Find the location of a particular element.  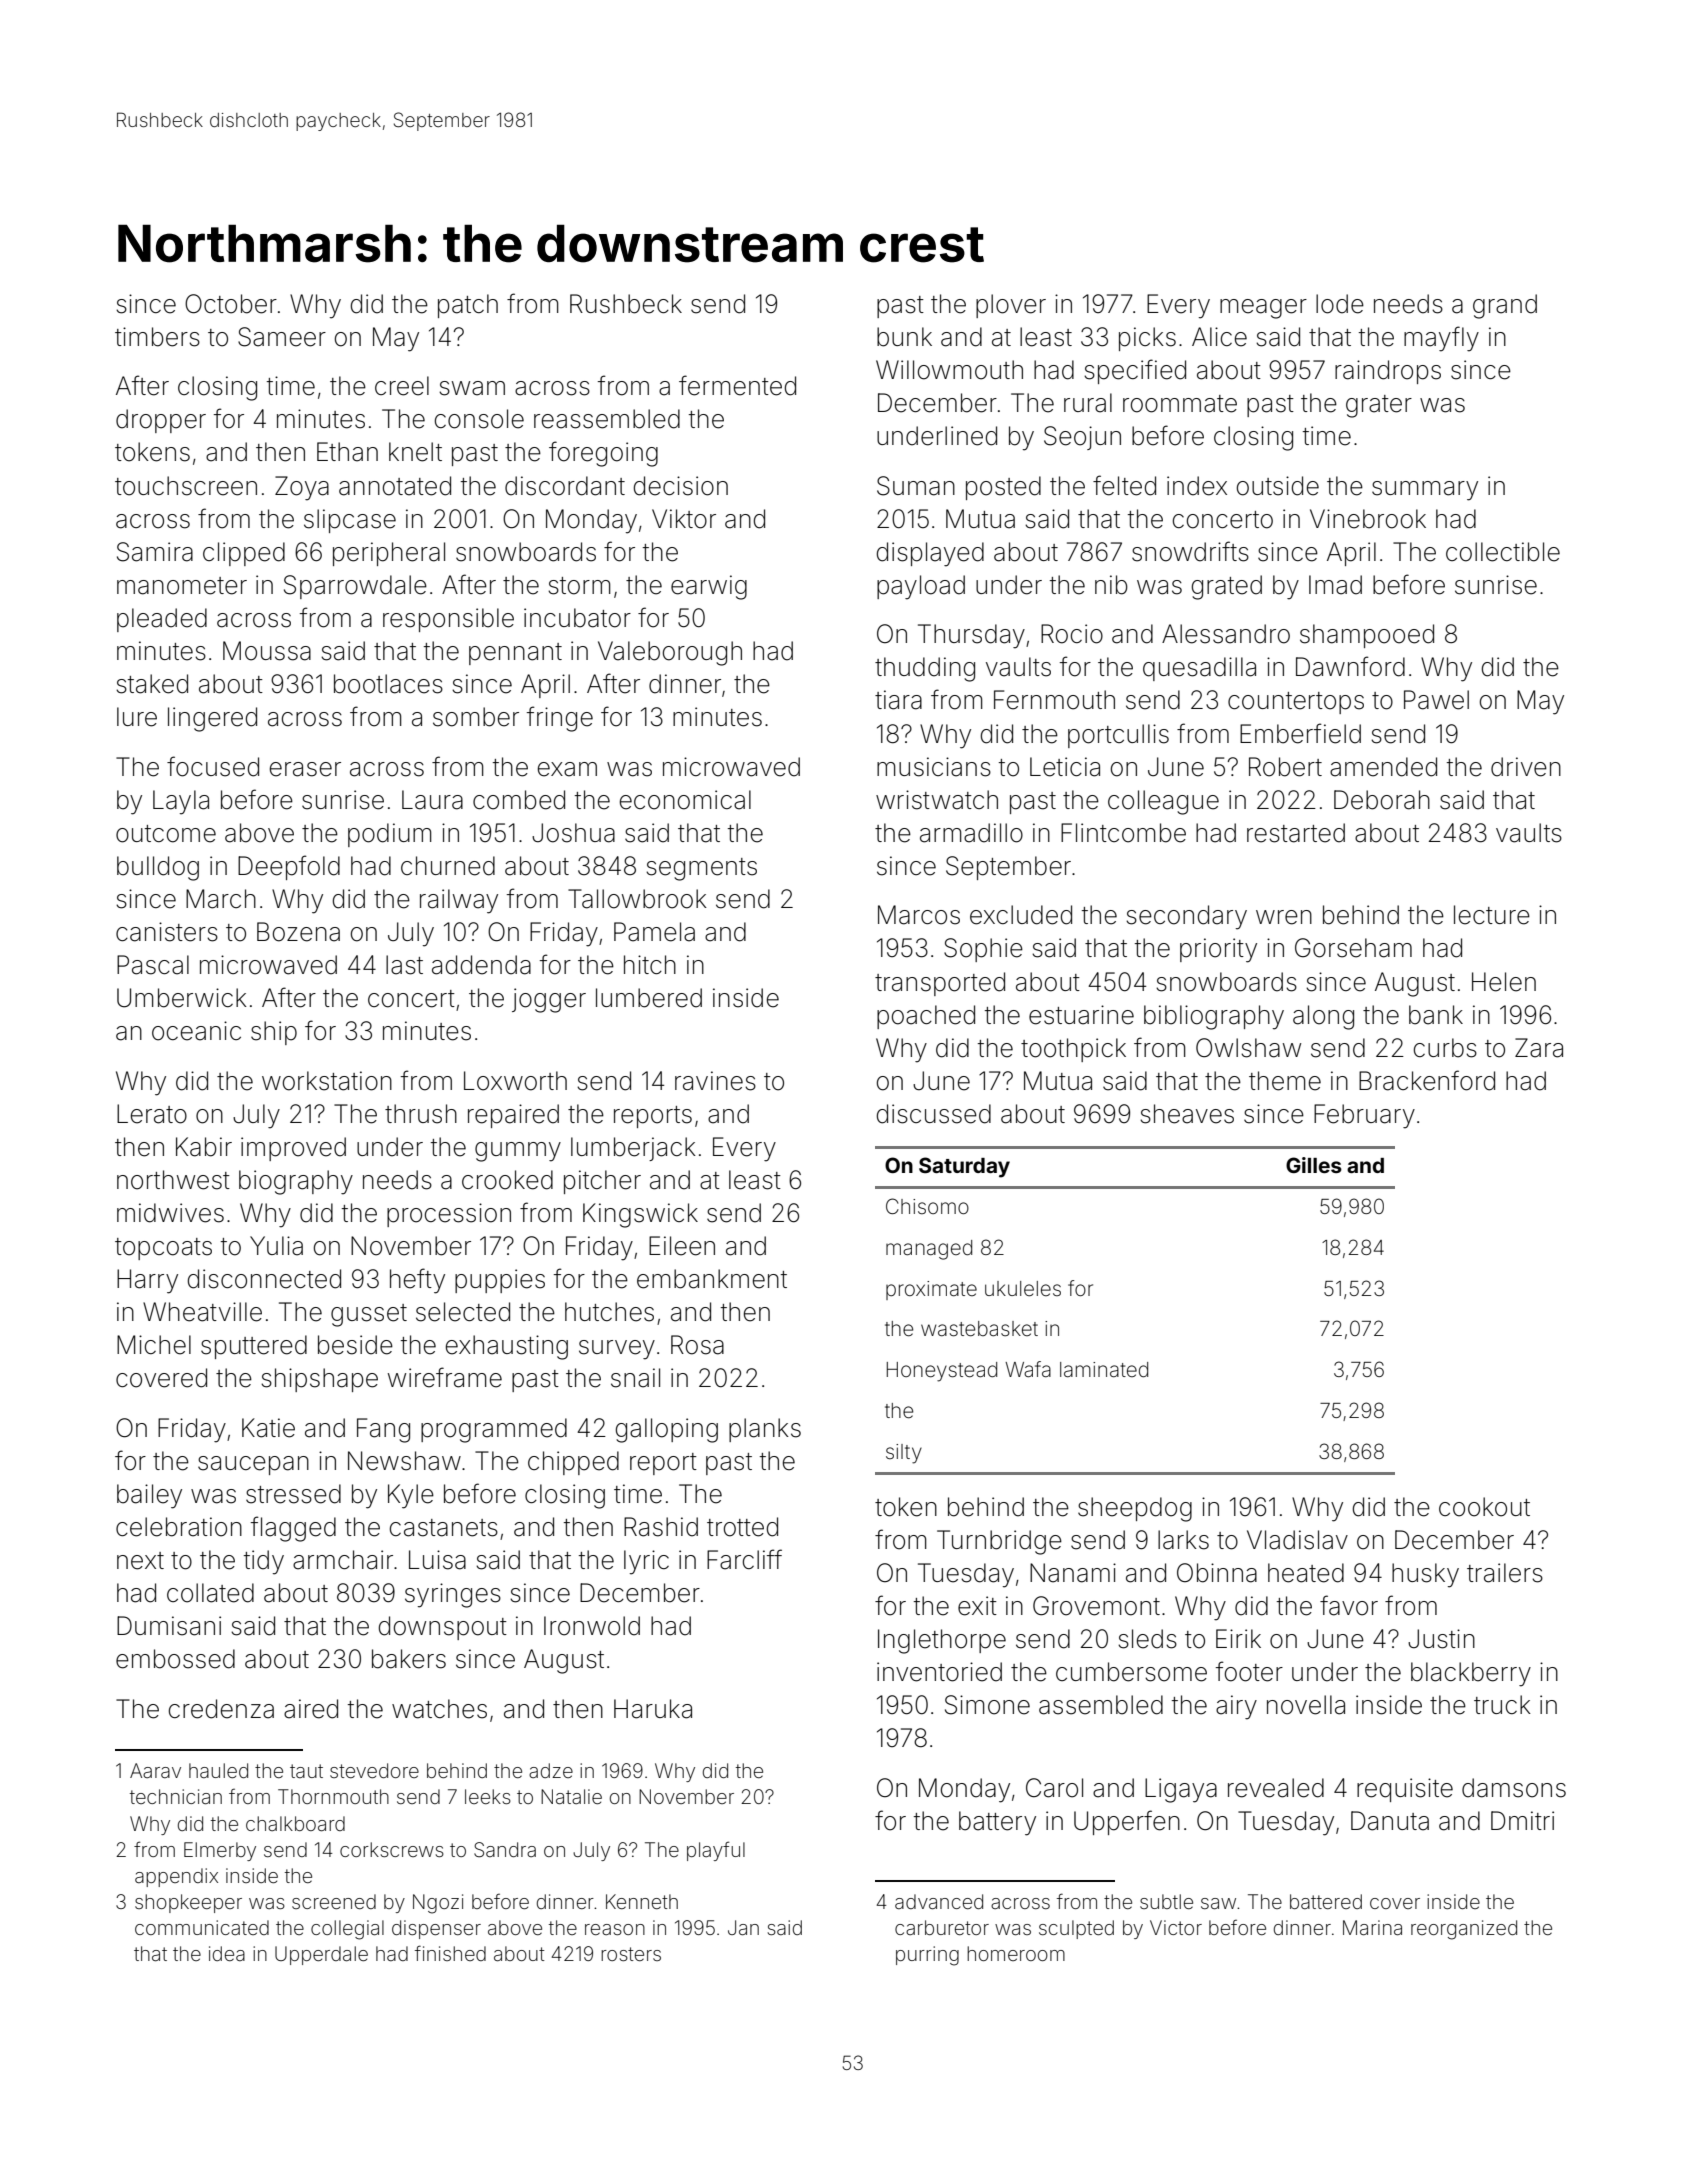

selected is located at coordinates (463, 1312).
